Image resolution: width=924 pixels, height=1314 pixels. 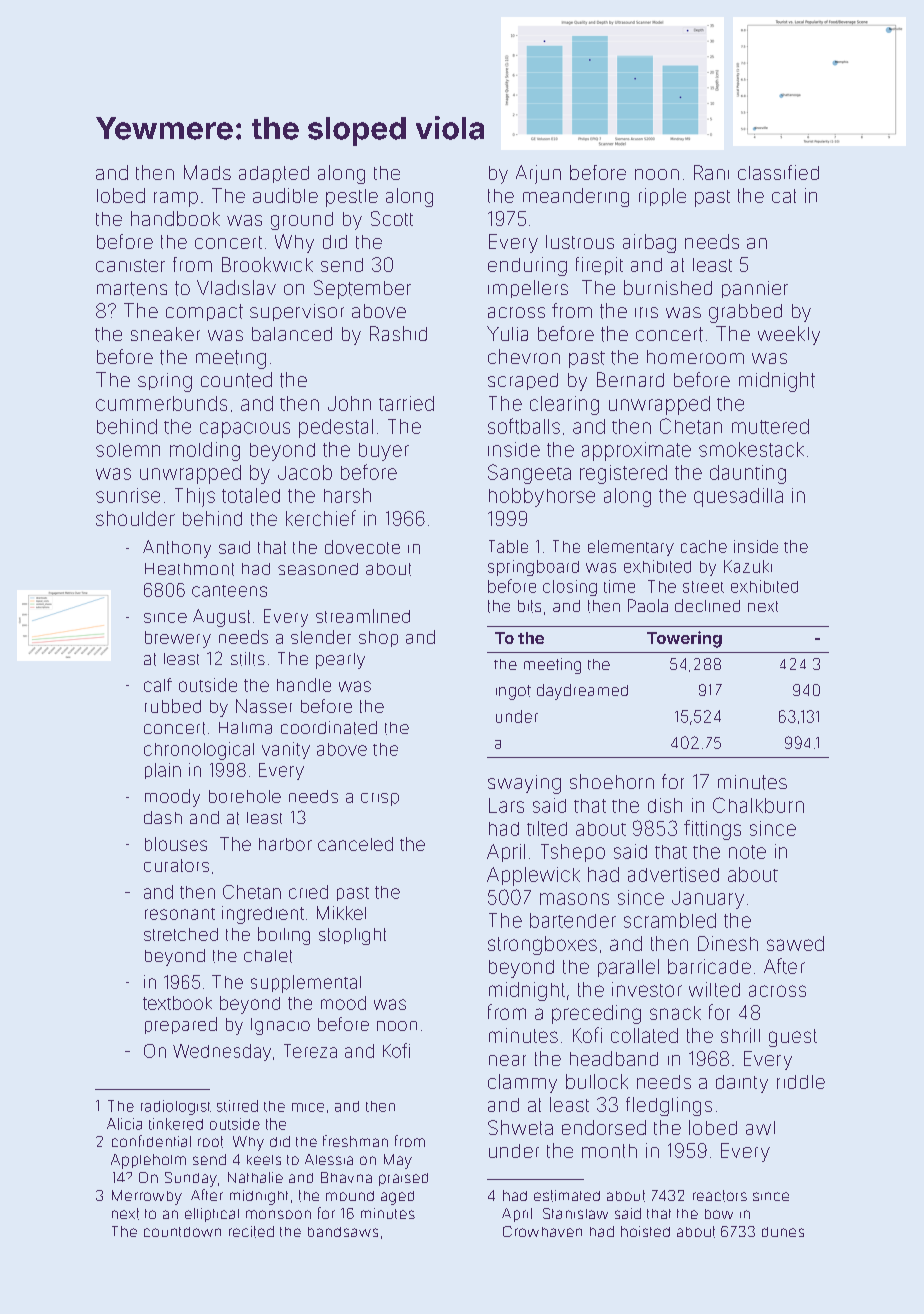 What do you see at coordinates (329, 728) in the screenshot?
I see `coordinated` at bounding box center [329, 728].
